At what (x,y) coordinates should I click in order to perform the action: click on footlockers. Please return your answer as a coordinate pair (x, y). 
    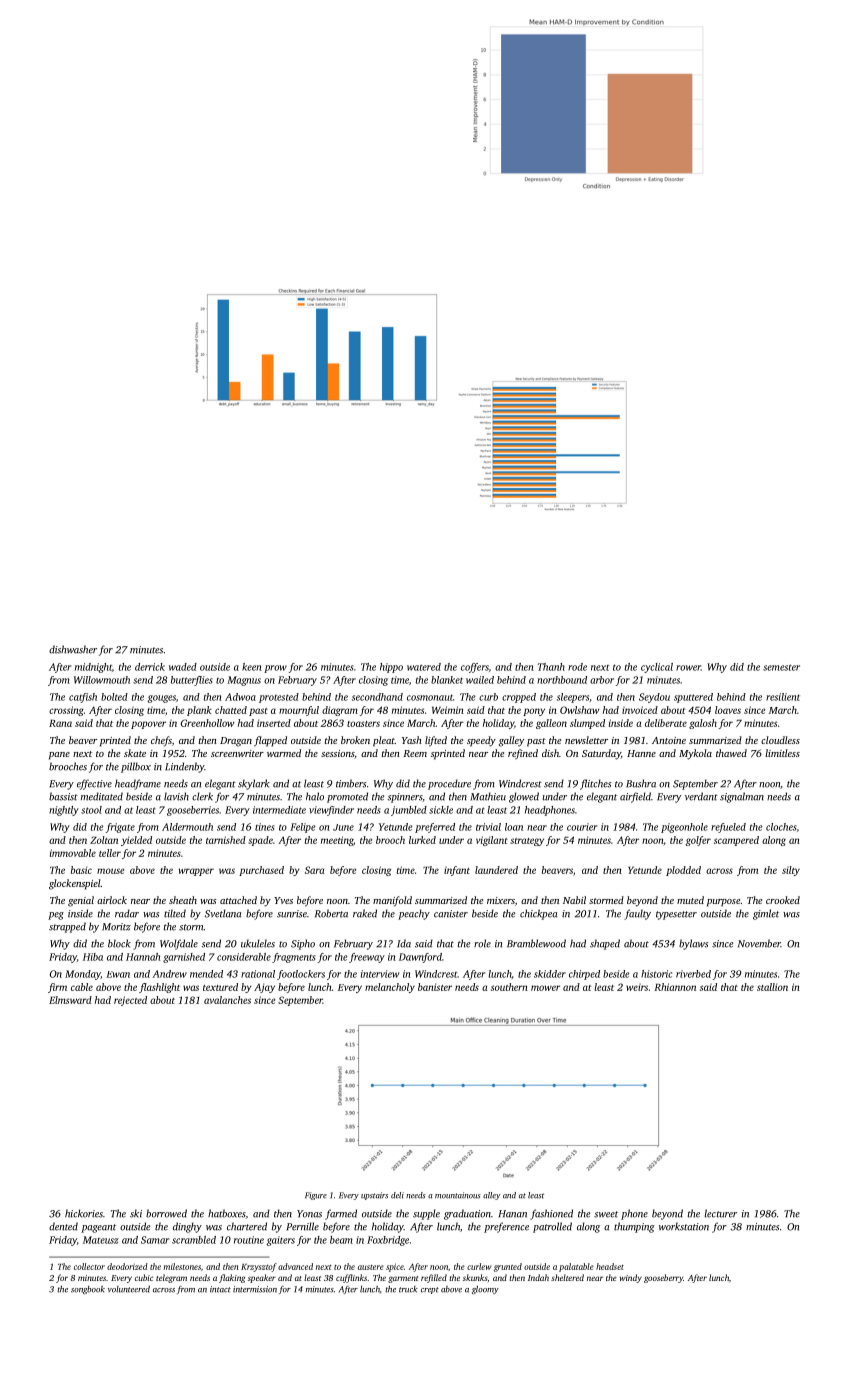
    Looking at the image, I should click on (301, 975).
